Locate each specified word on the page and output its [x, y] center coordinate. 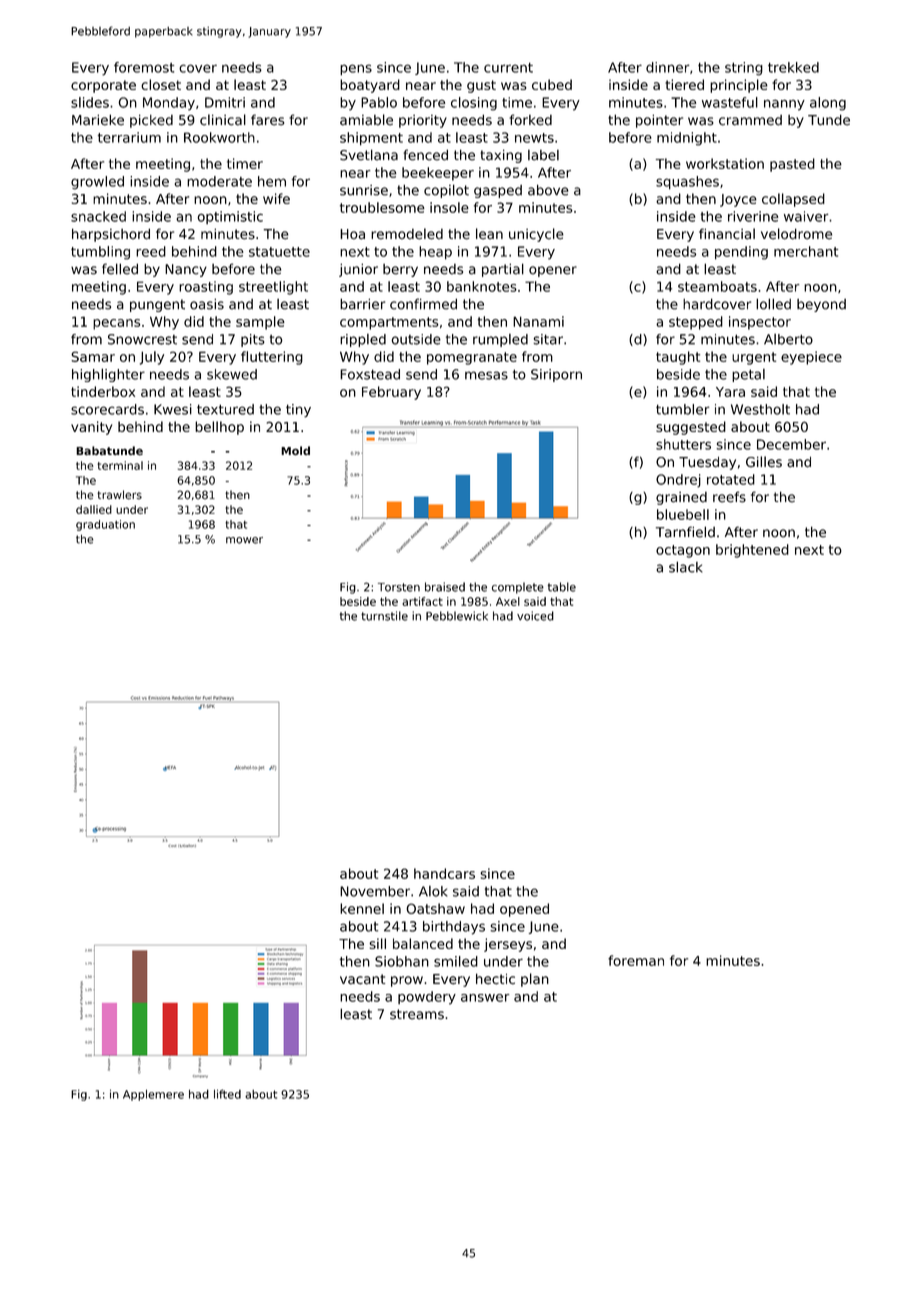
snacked [98, 216]
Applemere [153, 1095]
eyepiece [811, 358]
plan [535, 980]
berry [400, 270]
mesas [486, 375]
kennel [362, 908]
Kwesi [173, 409]
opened [524, 910]
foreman [636, 960]
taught [678, 358]
